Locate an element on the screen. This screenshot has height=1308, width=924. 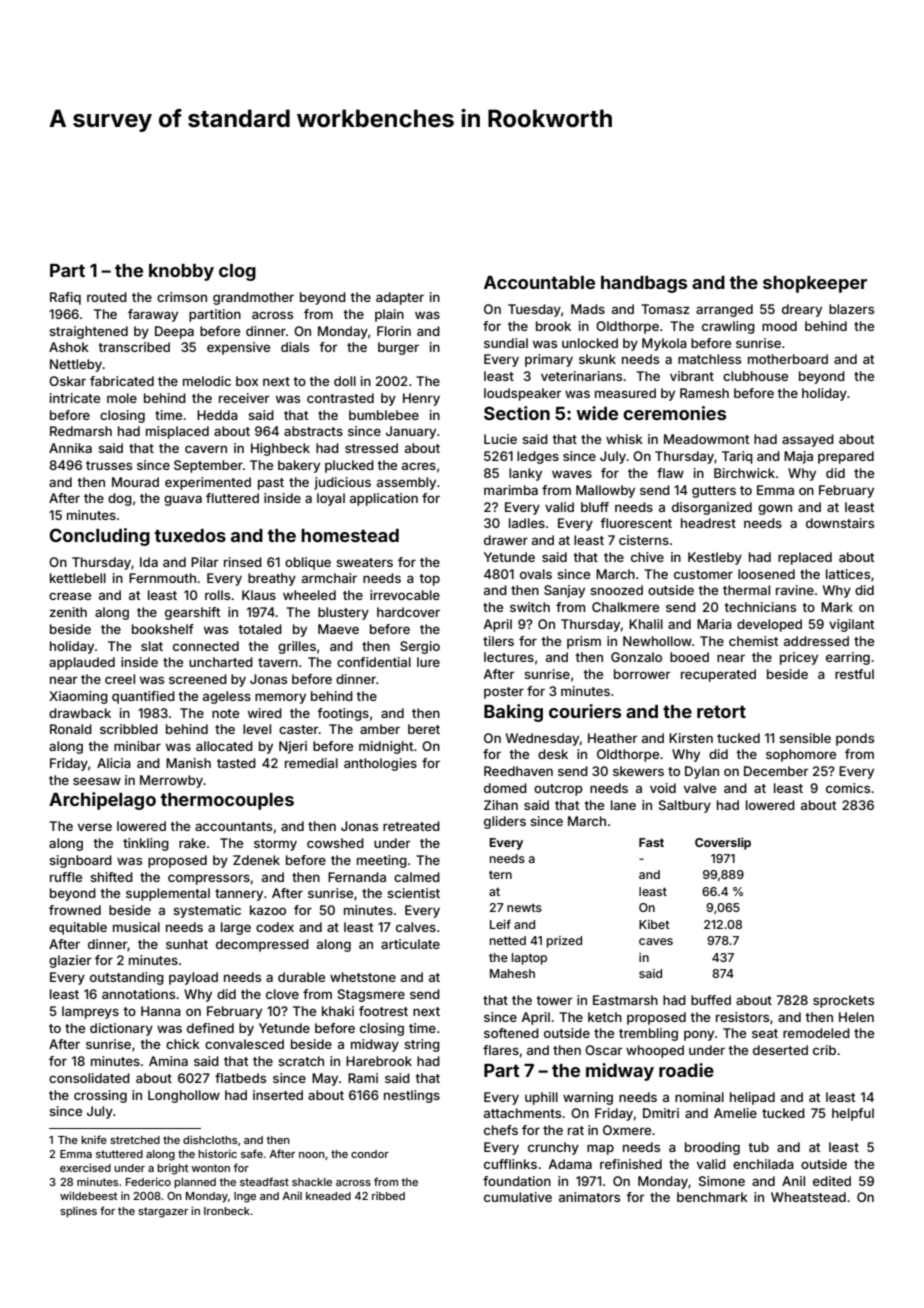
handbags is located at coordinates (644, 284).
